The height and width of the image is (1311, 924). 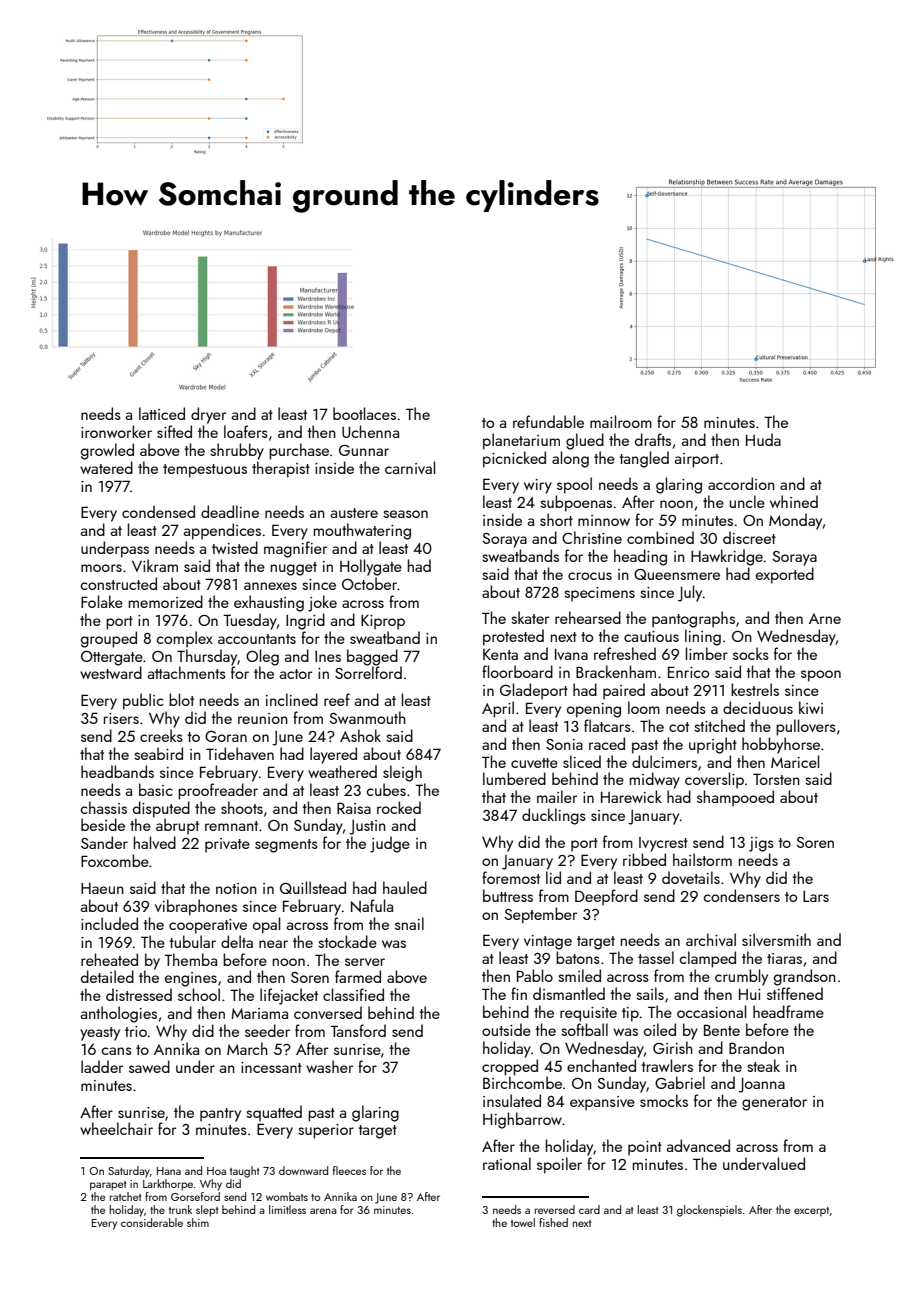 I want to click on moors, so click(x=101, y=568).
